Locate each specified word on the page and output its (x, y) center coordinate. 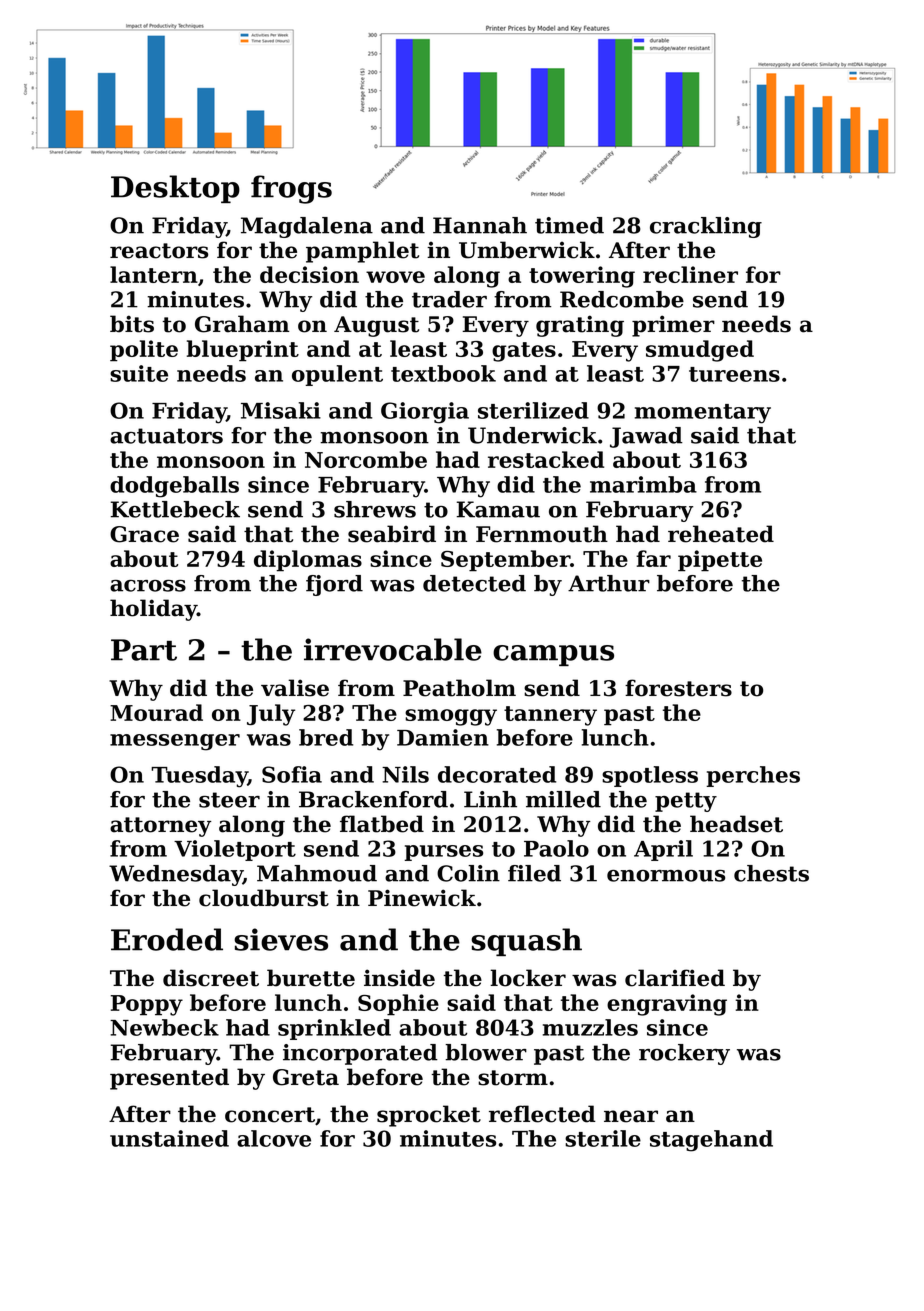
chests (771, 873)
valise (295, 688)
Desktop (175, 189)
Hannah (480, 225)
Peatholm (459, 688)
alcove (274, 1138)
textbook (443, 373)
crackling (706, 227)
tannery (550, 716)
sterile (603, 1138)
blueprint (243, 351)
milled (563, 799)
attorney (160, 827)
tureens (734, 374)
